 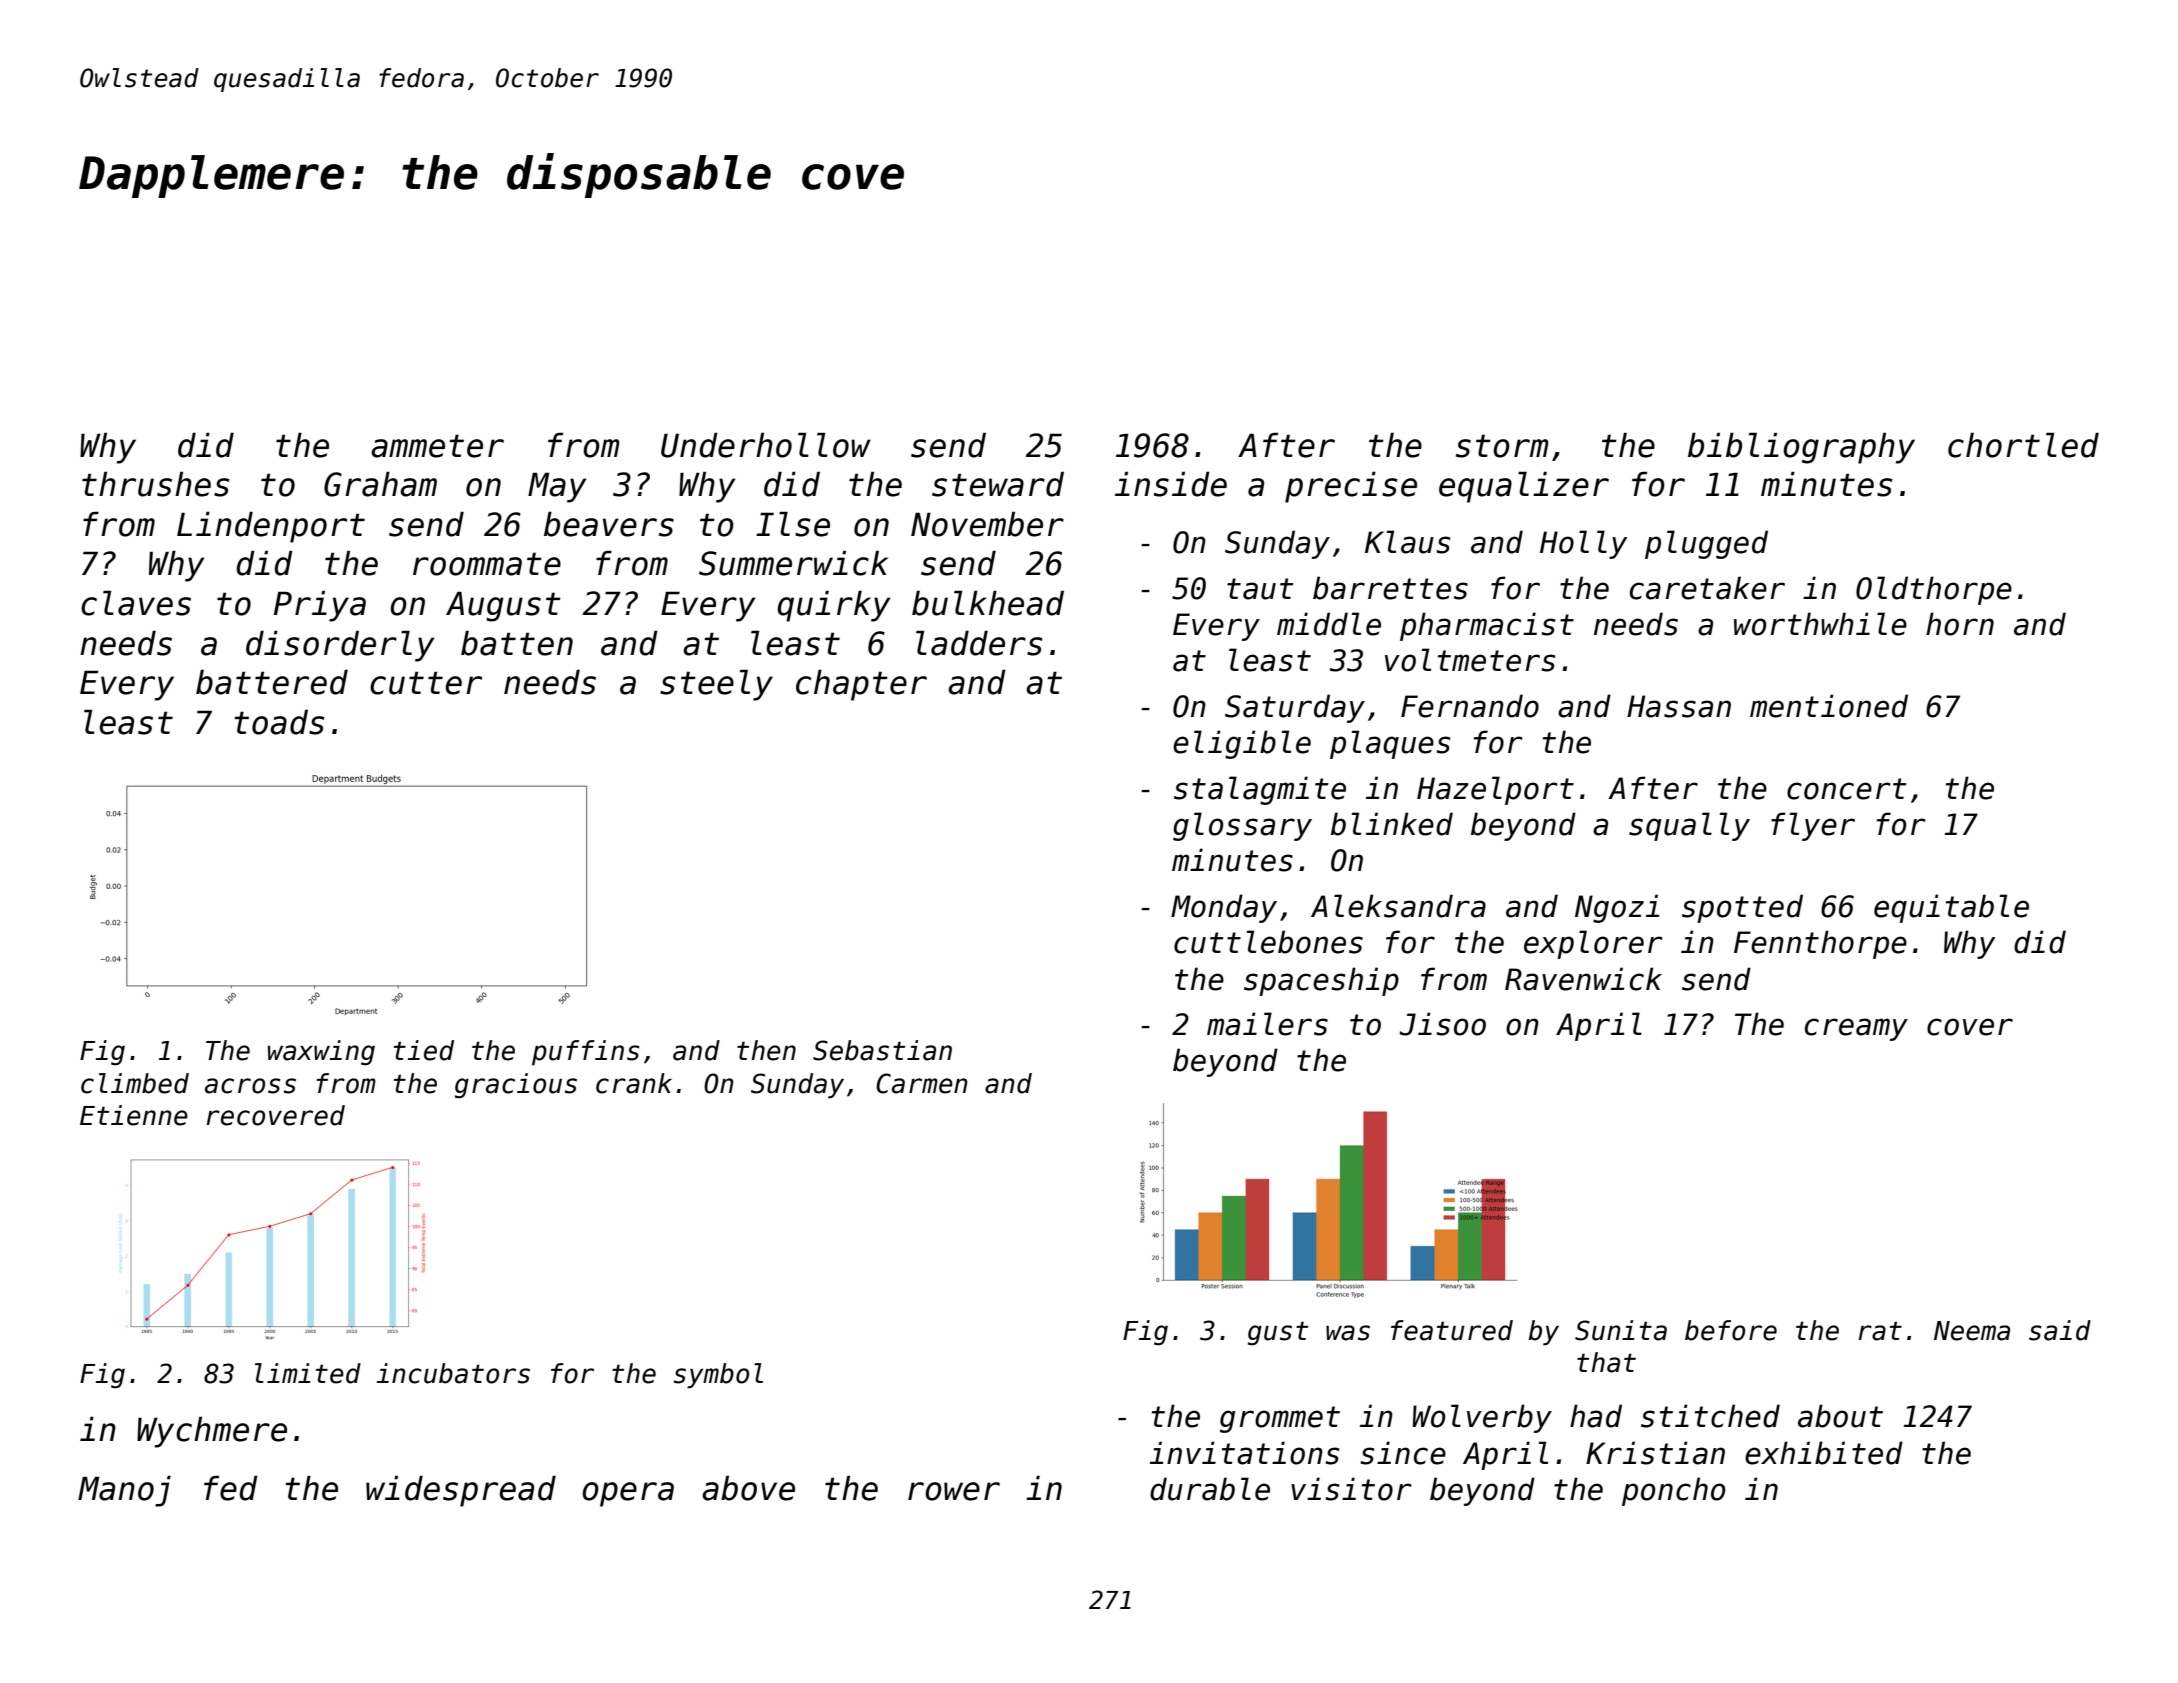 I want to click on Sebastian, so click(x=882, y=1050).
